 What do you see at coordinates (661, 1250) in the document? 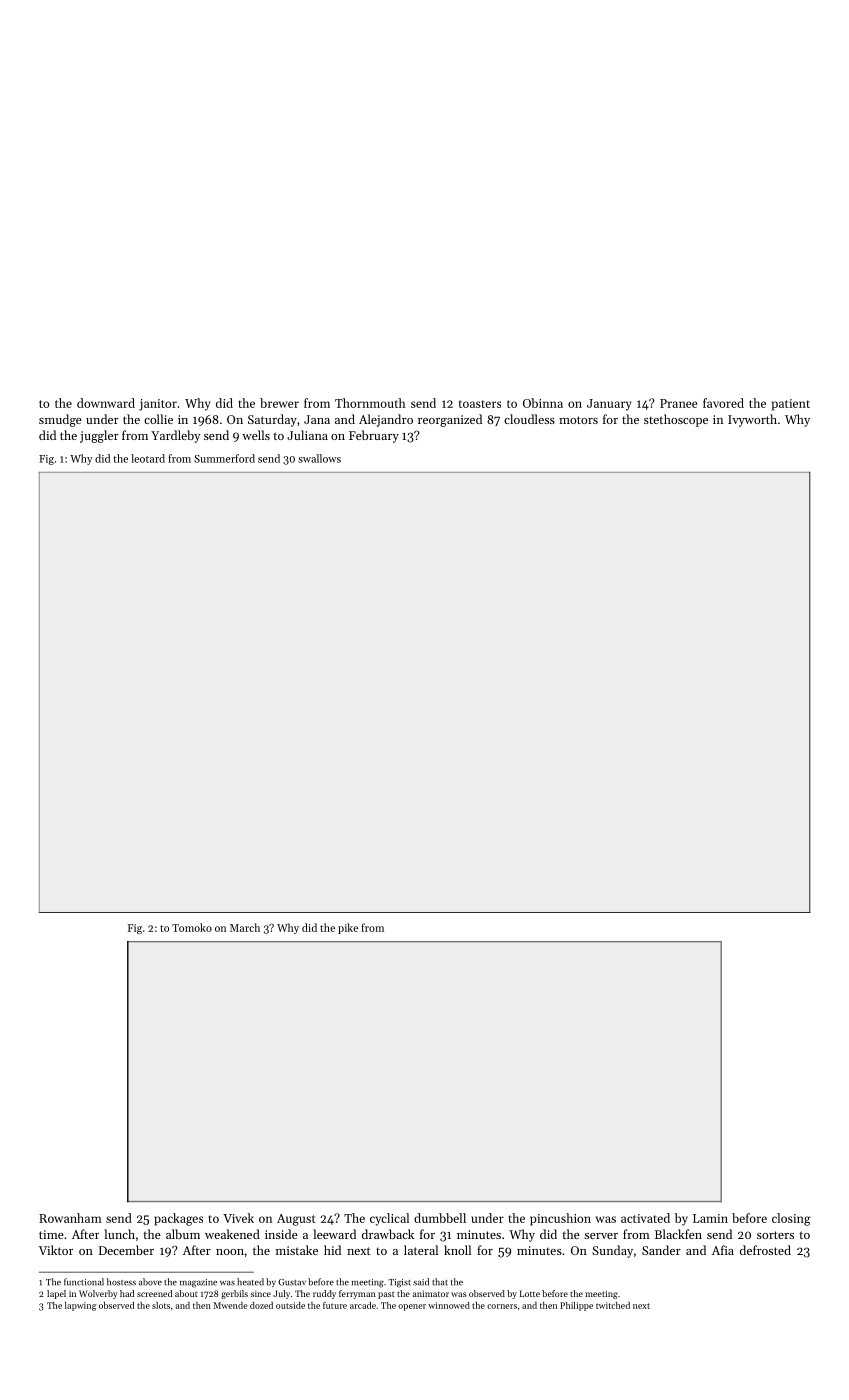
I see `Sander` at bounding box center [661, 1250].
